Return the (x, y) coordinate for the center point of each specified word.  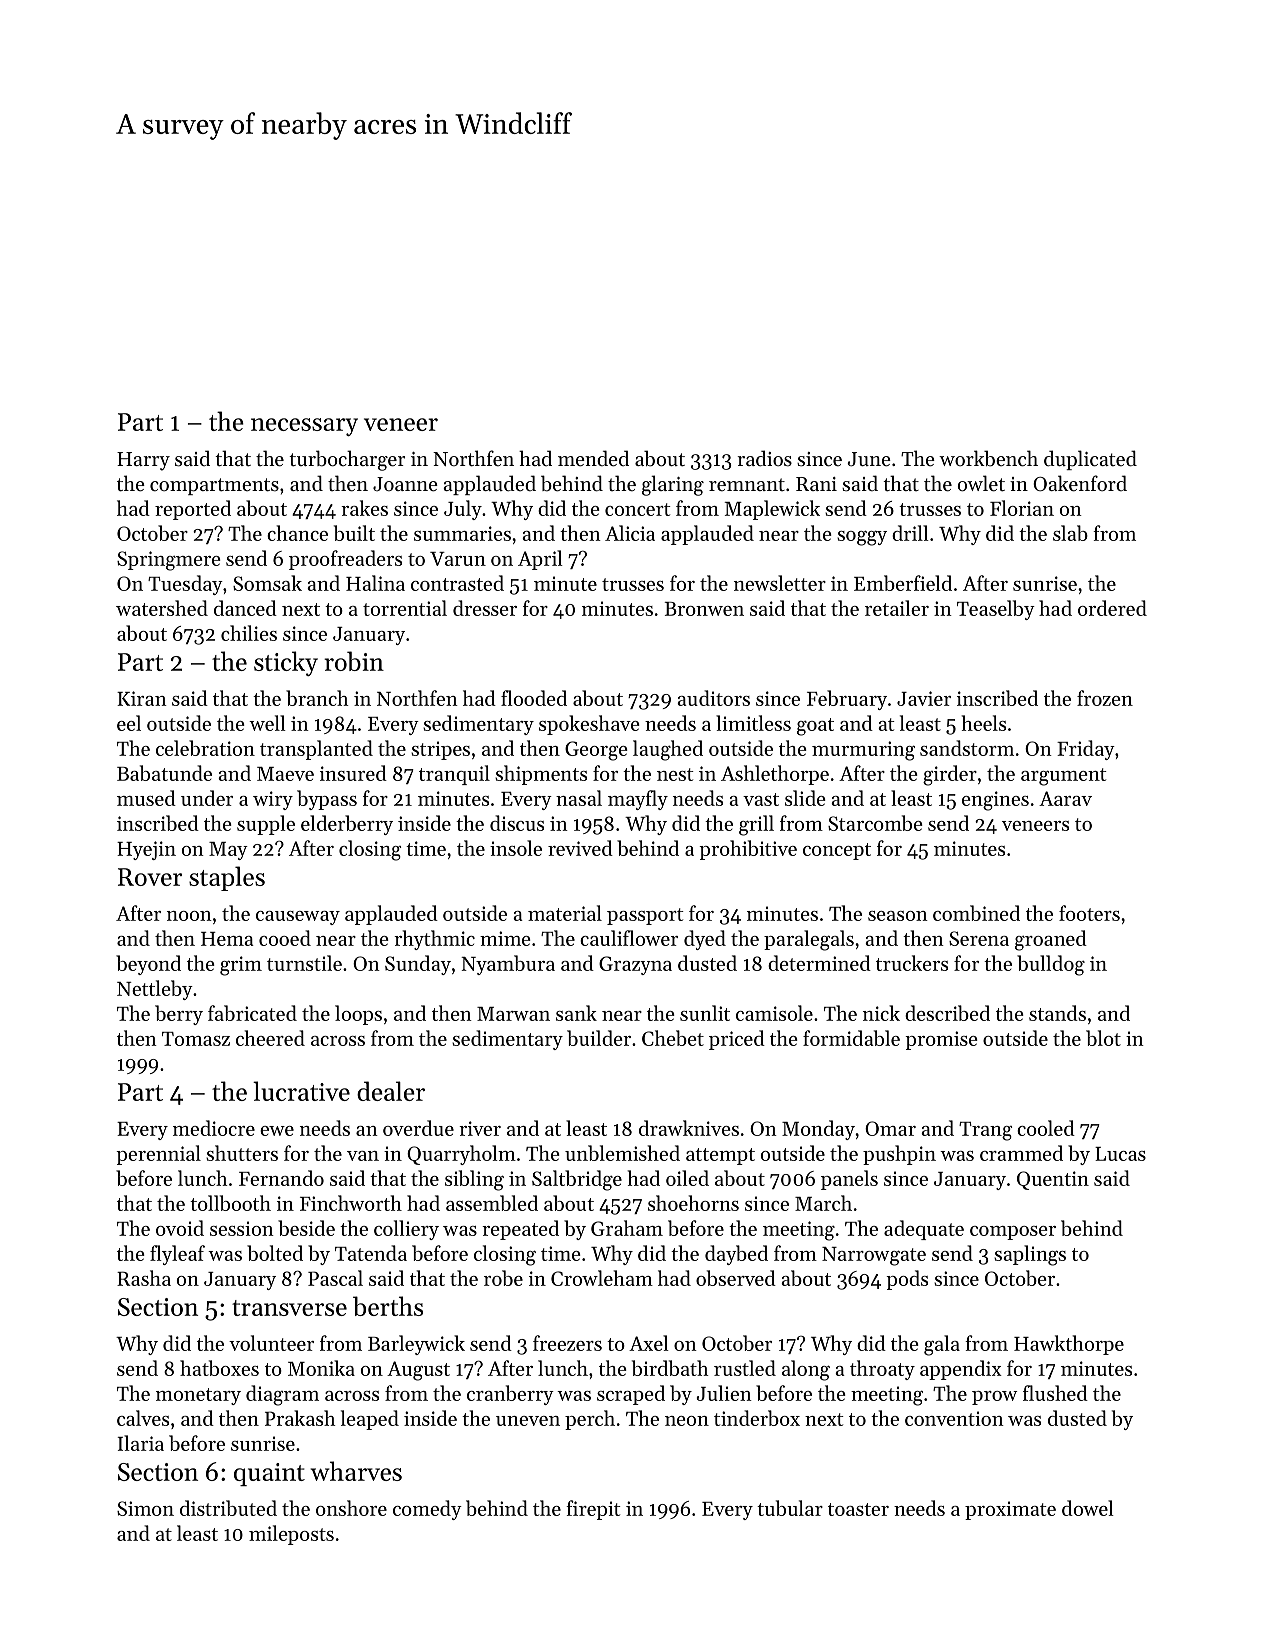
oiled (687, 1178)
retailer (897, 608)
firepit (593, 1510)
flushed (1055, 1393)
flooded (534, 698)
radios (765, 458)
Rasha (144, 1278)
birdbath (670, 1368)
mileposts (291, 1535)
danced (245, 608)
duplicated (1090, 460)
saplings (1030, 1255)
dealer (391, 1091)
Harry (143, 461)
